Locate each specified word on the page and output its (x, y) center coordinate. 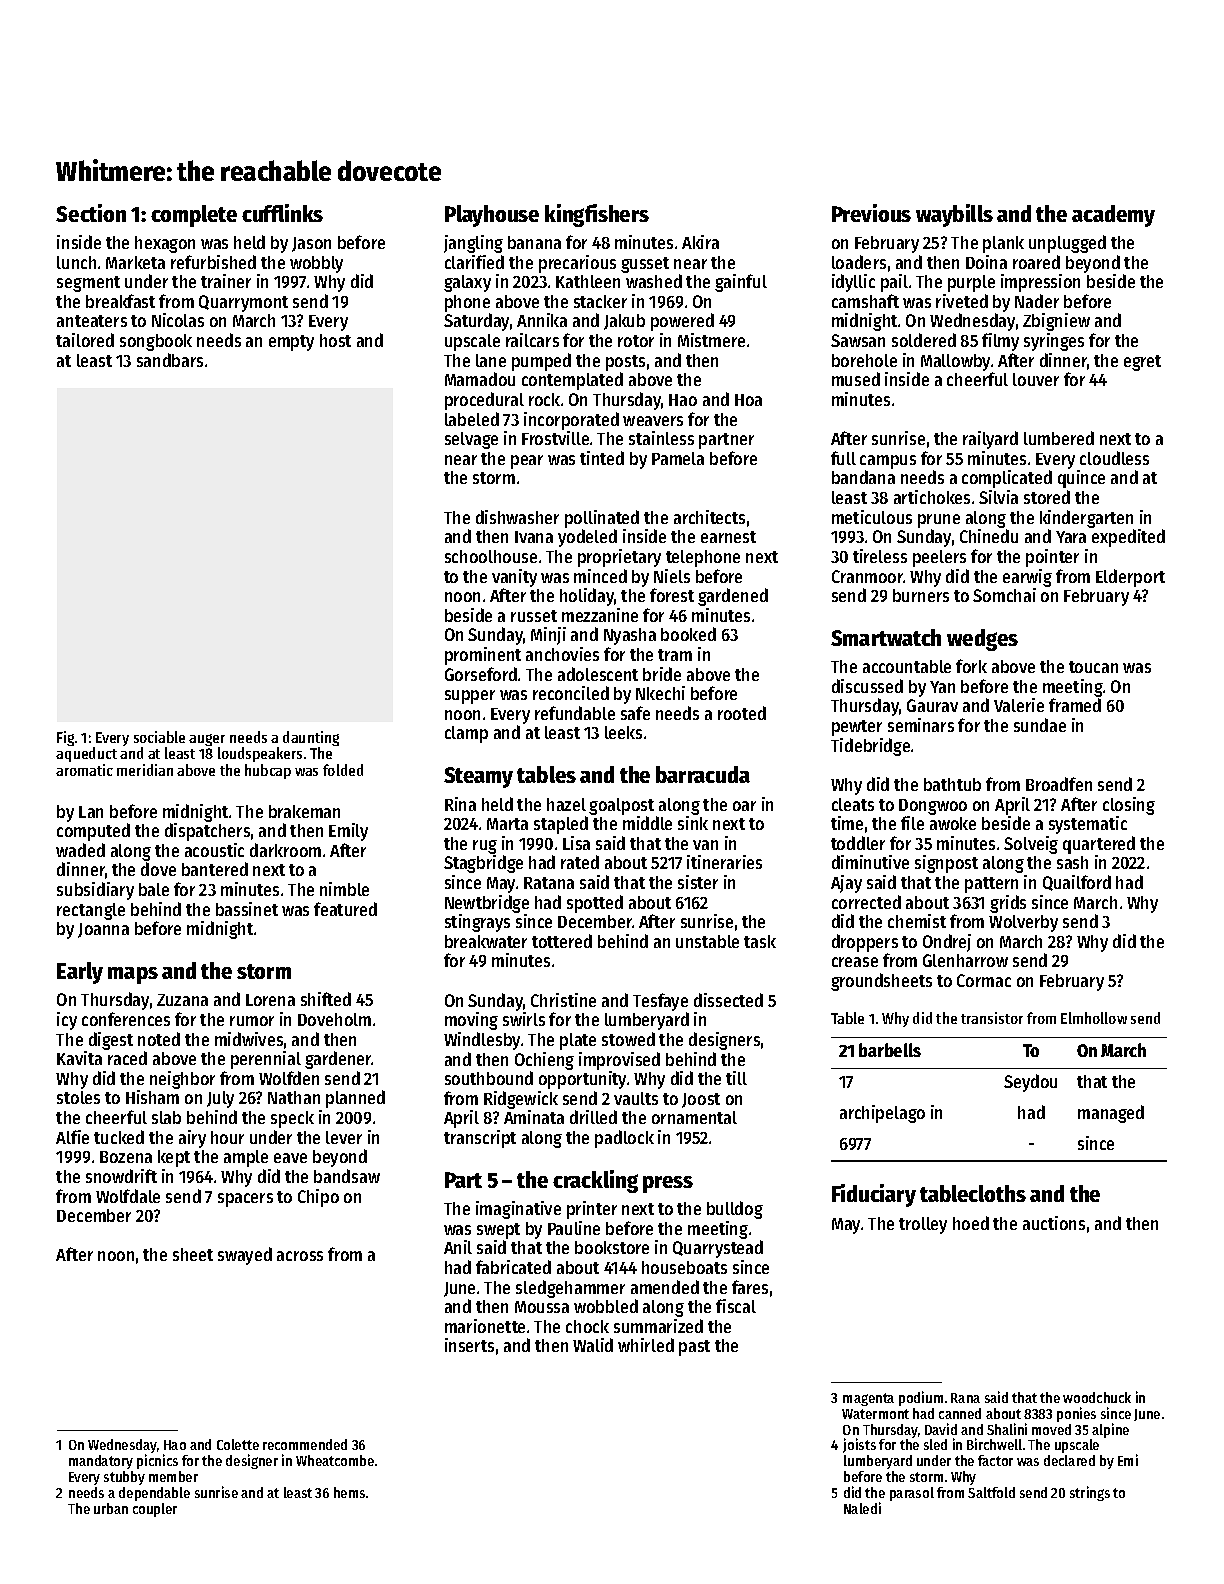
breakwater (486, 941)
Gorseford (481, 674)
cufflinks (282, 213)
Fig (65, 738)
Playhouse (492, 216)
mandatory (101, 1462)
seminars (921, 725)
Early (80, 973)
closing (1129, 806)
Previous (871, 213)
